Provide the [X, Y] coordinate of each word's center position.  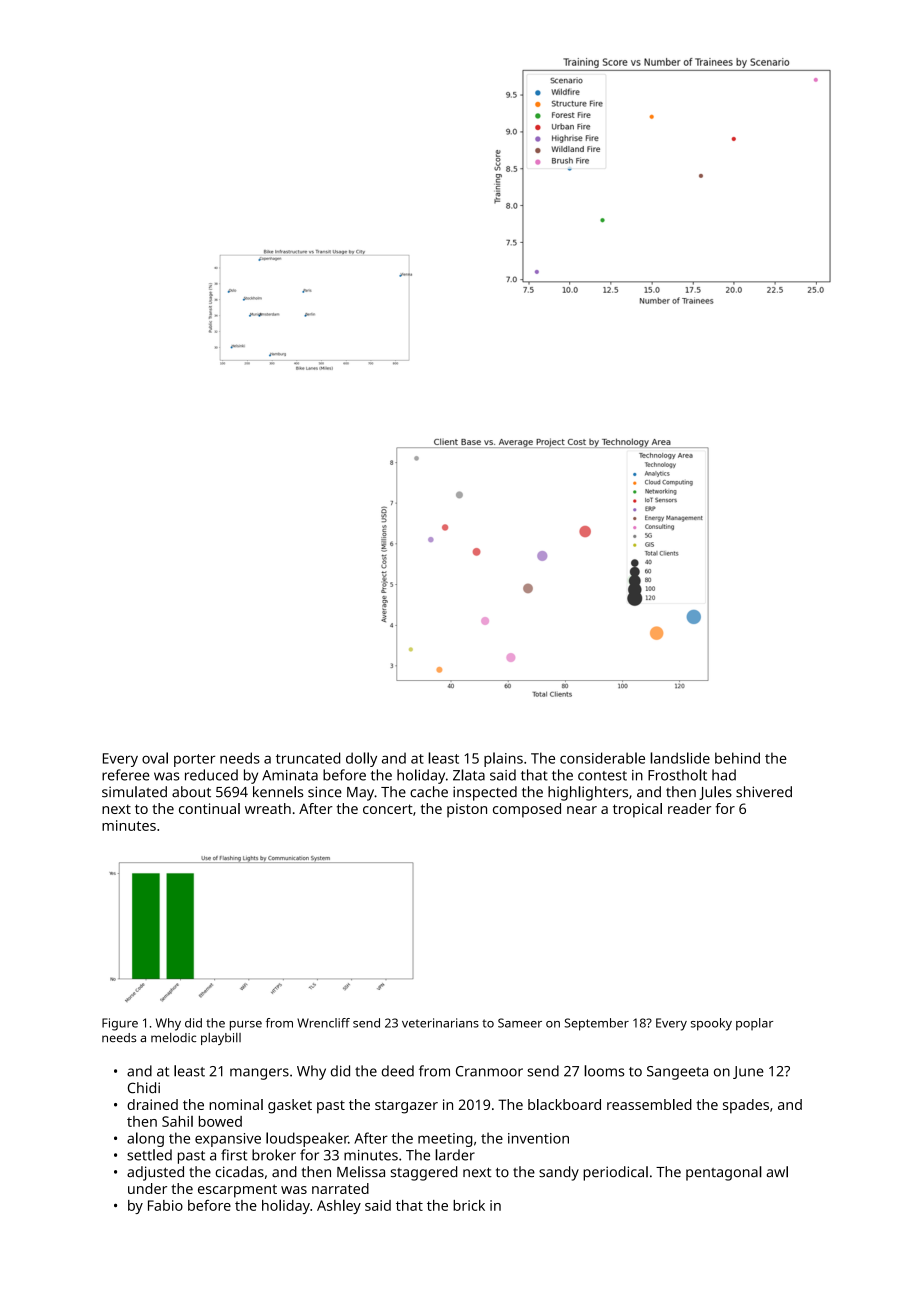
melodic [173, 1037]
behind [737, 758]
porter [194, 760]
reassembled [649, 1104]
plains [503, 759]
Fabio [165, 1205]
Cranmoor [489, 1071]
